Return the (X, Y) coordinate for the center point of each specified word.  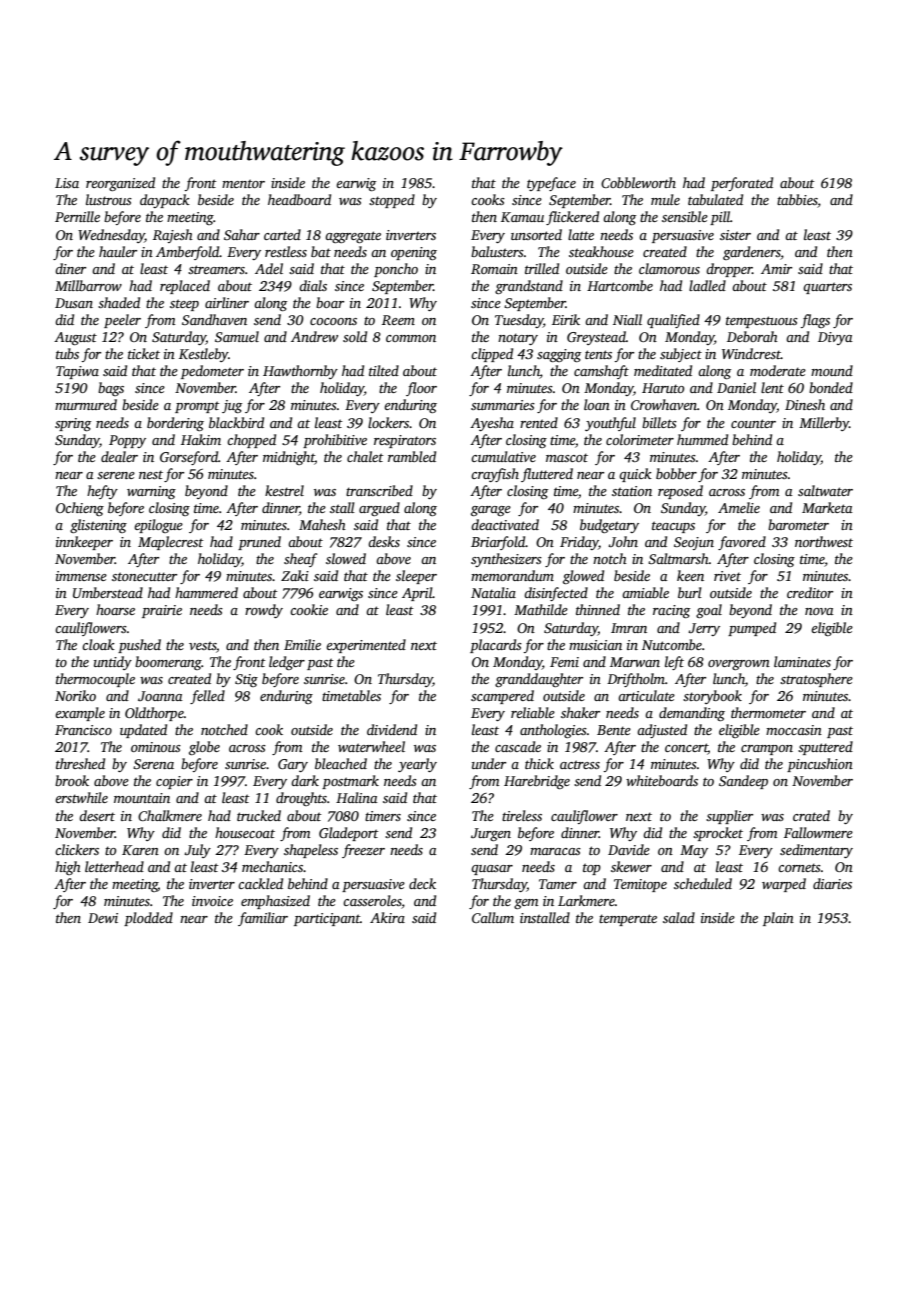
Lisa (67, 183)
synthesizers (506, 560)
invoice (212, 901)
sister (735, 235)
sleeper (416, 577)
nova (819, 611)
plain (778, 919)
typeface (551, 184)
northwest (824, 541)
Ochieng (80, 509)
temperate (628, 920)
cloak (98, 644)
